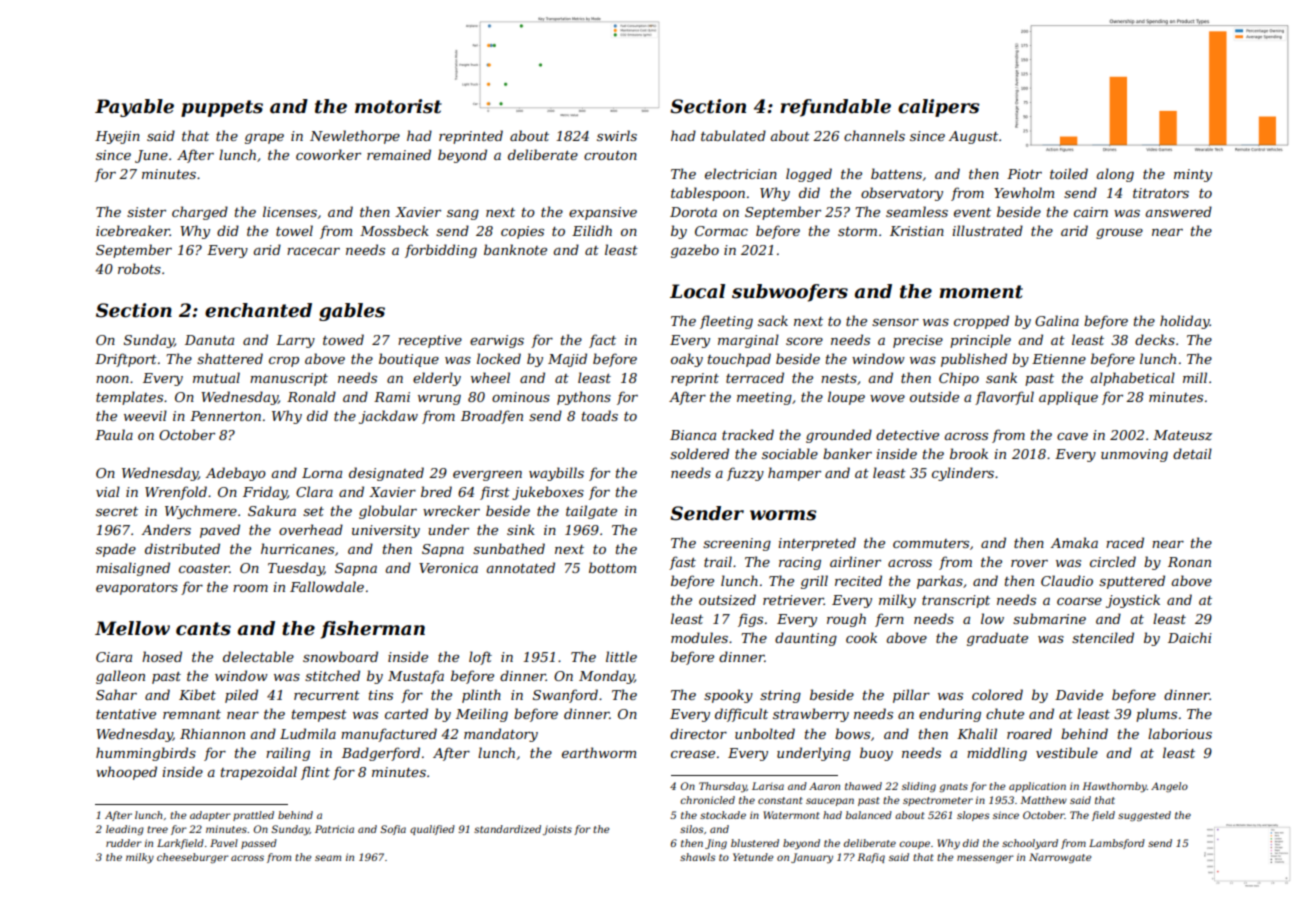  What do you see at coordinates (117, 137) in the screenshot?
I see `Hyejin` at bounding box center [117, 137].
